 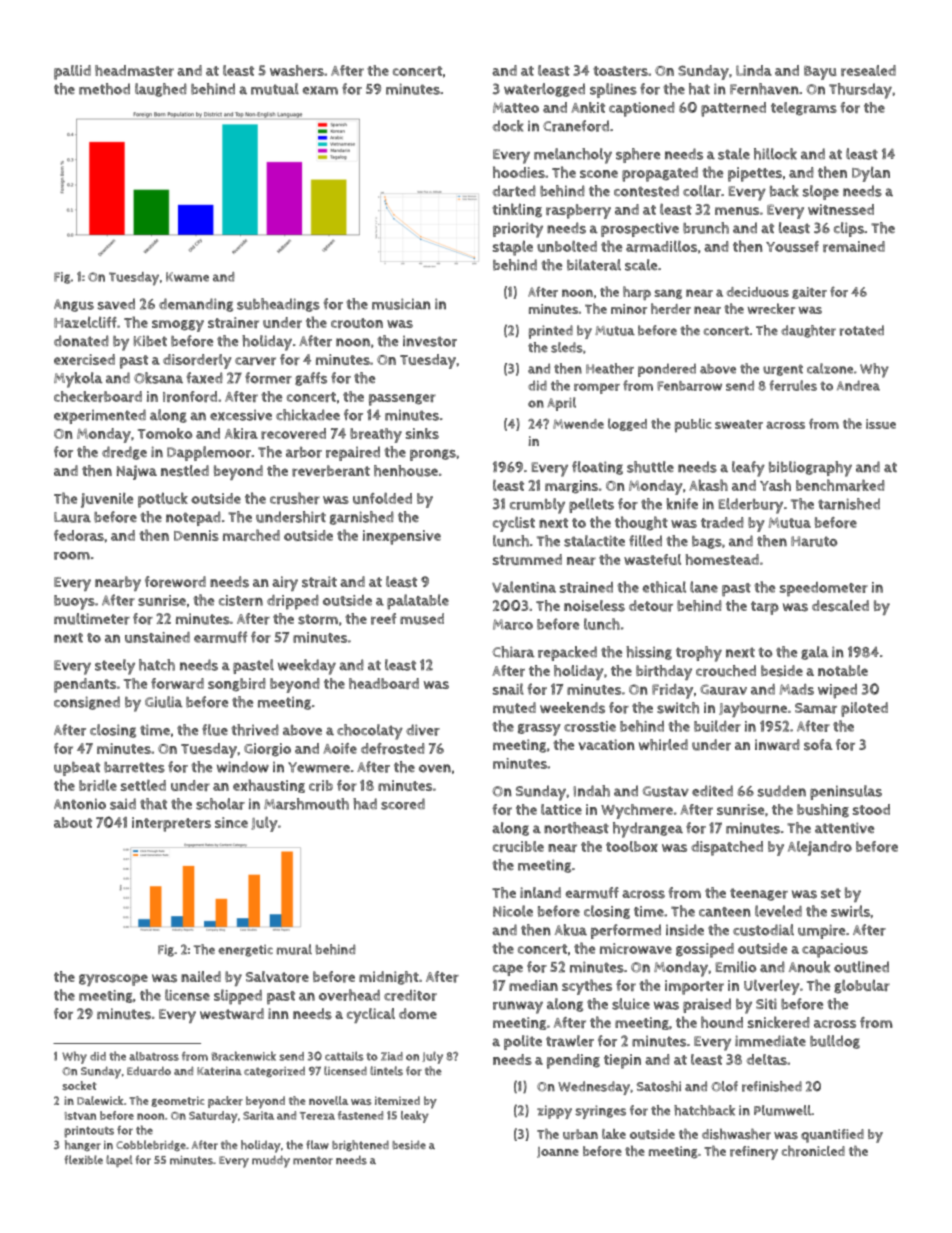 I want to click on foreword, so click(x=175, y=582).
